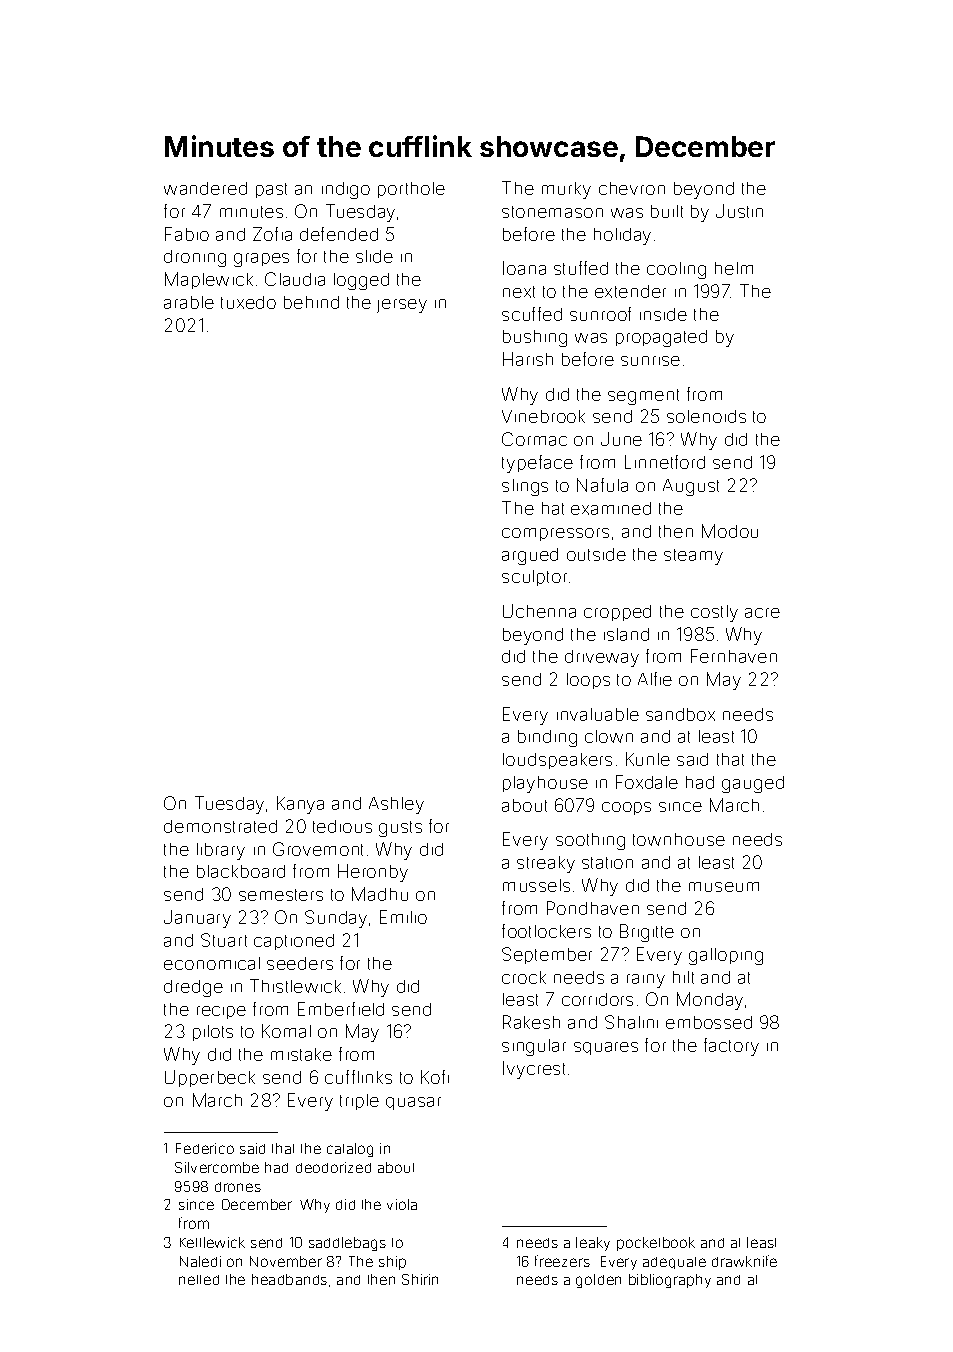  Describe the element at coordinates (663, 314) in the page. I see `inside` at that location.
